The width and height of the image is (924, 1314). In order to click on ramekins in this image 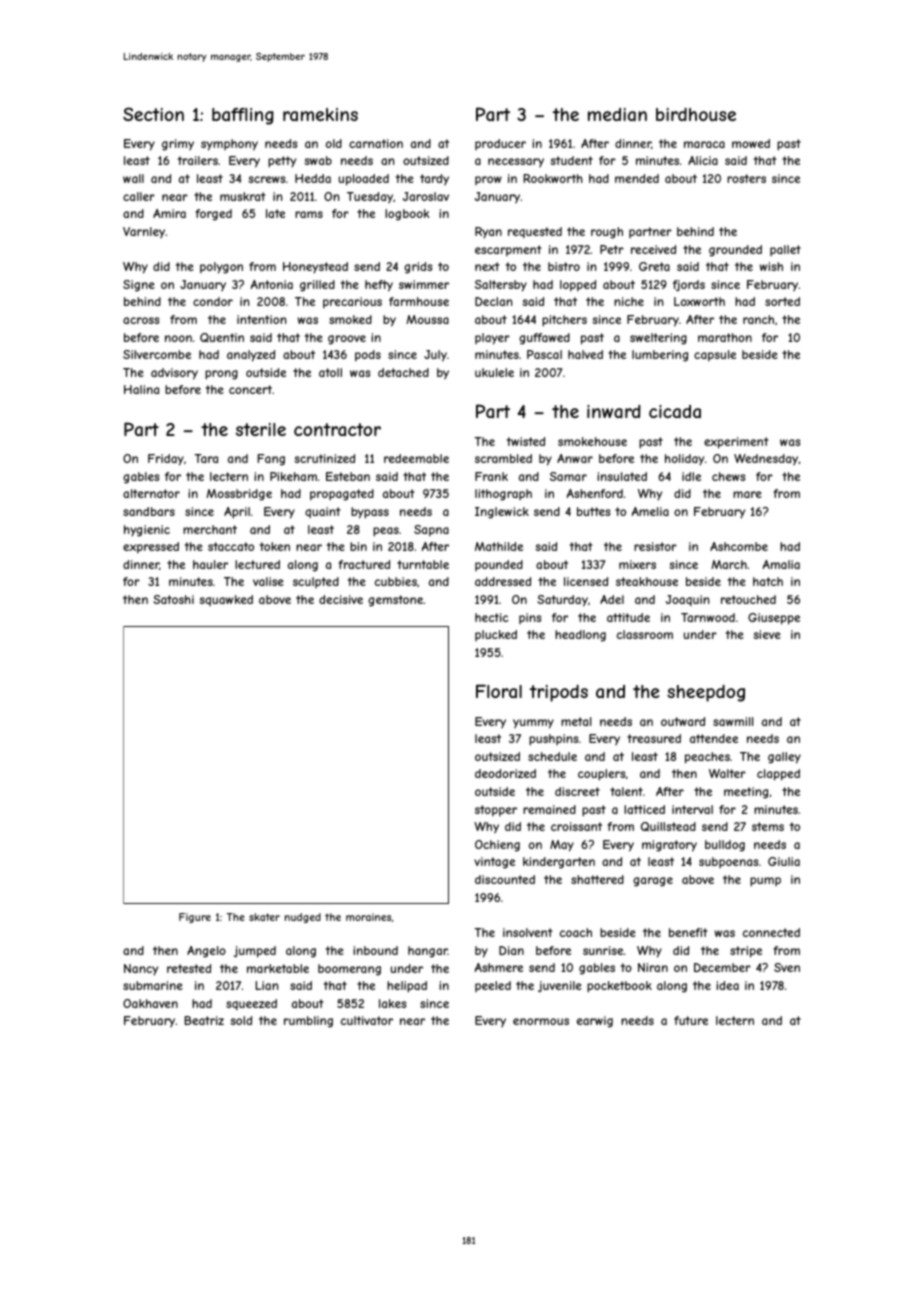, I will do `click(320, 114)`.
